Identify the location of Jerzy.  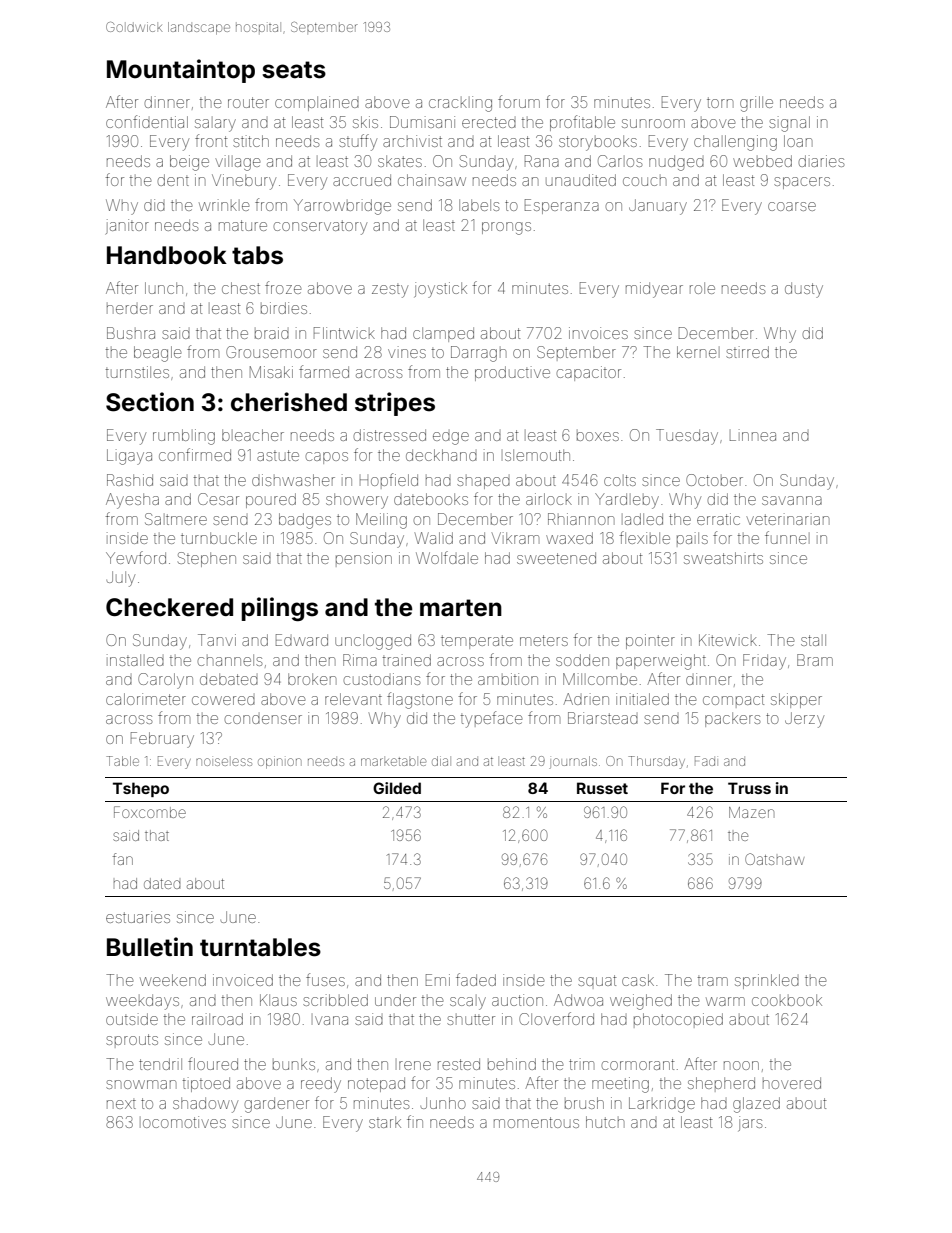
(804, 720).
